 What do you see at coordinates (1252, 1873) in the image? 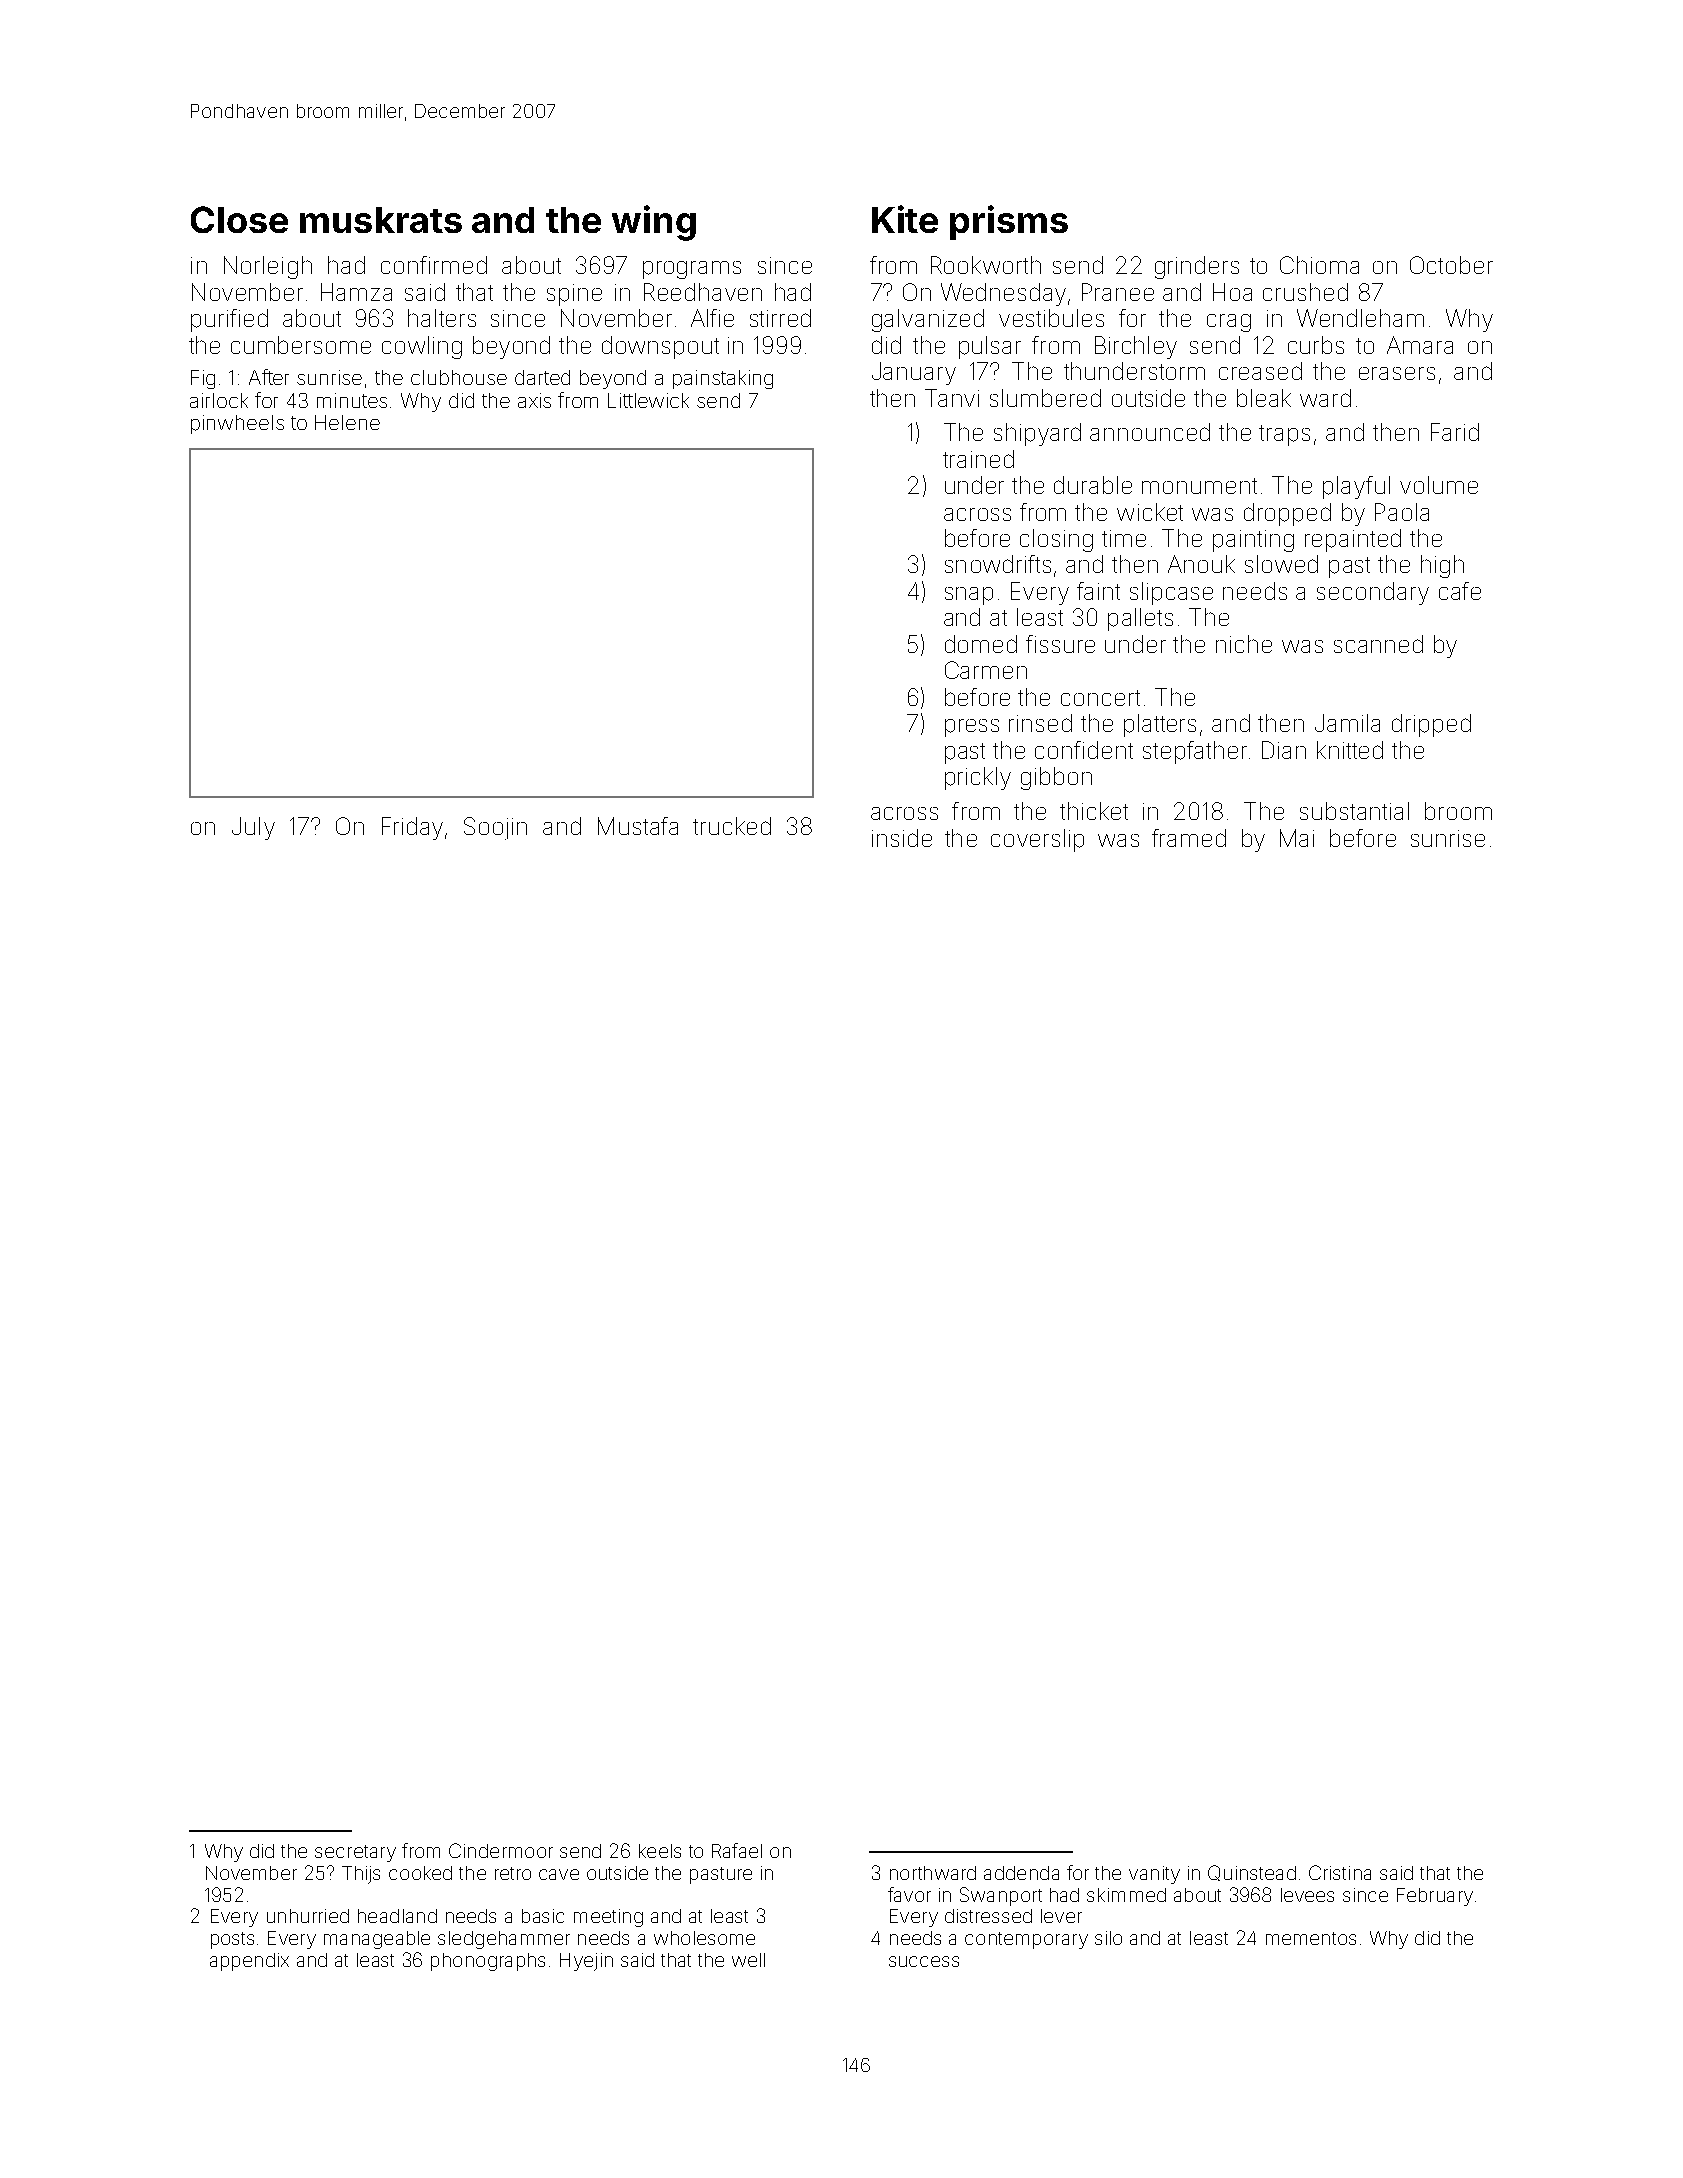
I see `Quinstead` at bounding box center [1252, 1873].
